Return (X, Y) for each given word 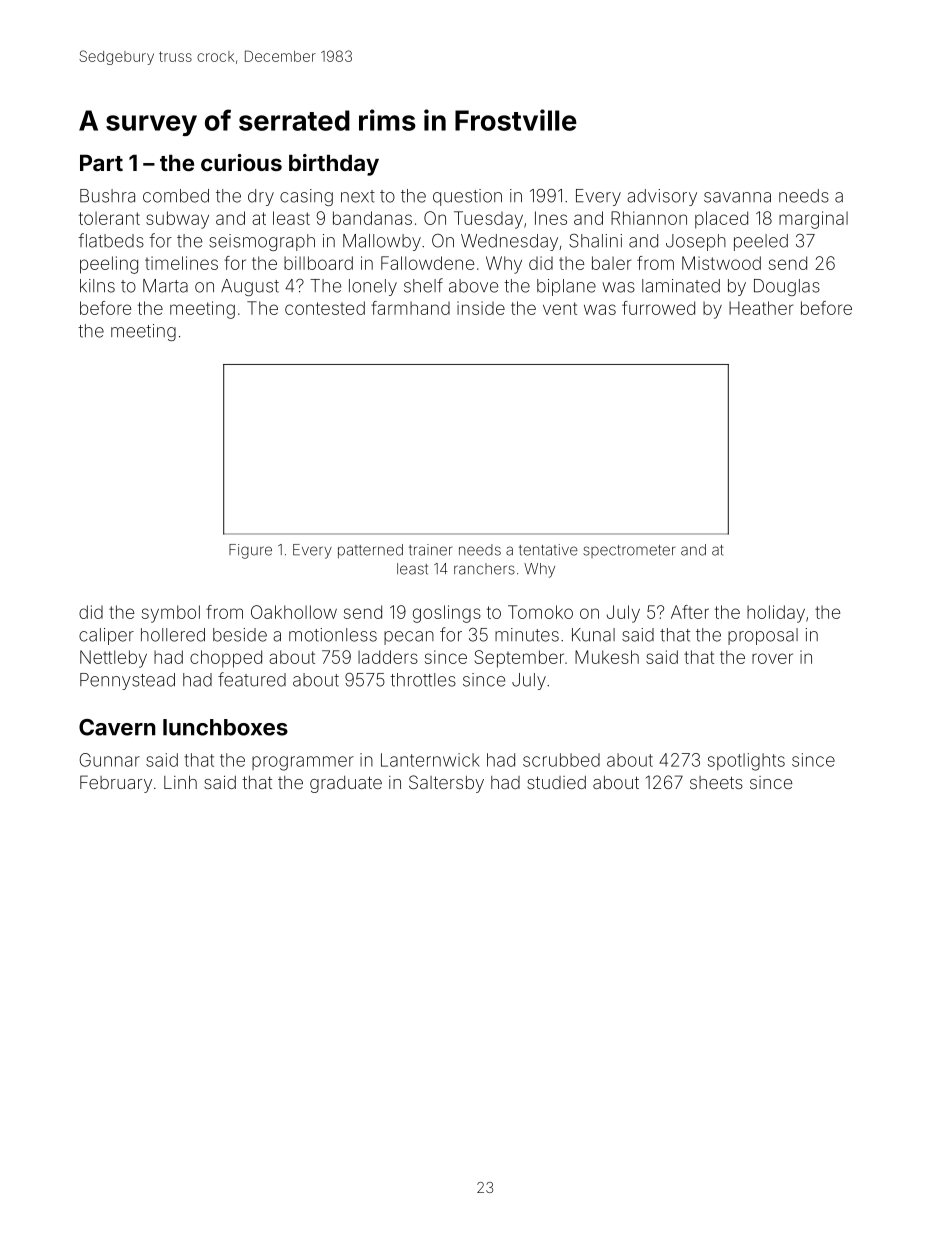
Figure (250, 551)
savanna (737, 197)
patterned (370, 551)
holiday (776, 614)
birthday (334, 165)
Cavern (117, 727)
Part (101, 163)
